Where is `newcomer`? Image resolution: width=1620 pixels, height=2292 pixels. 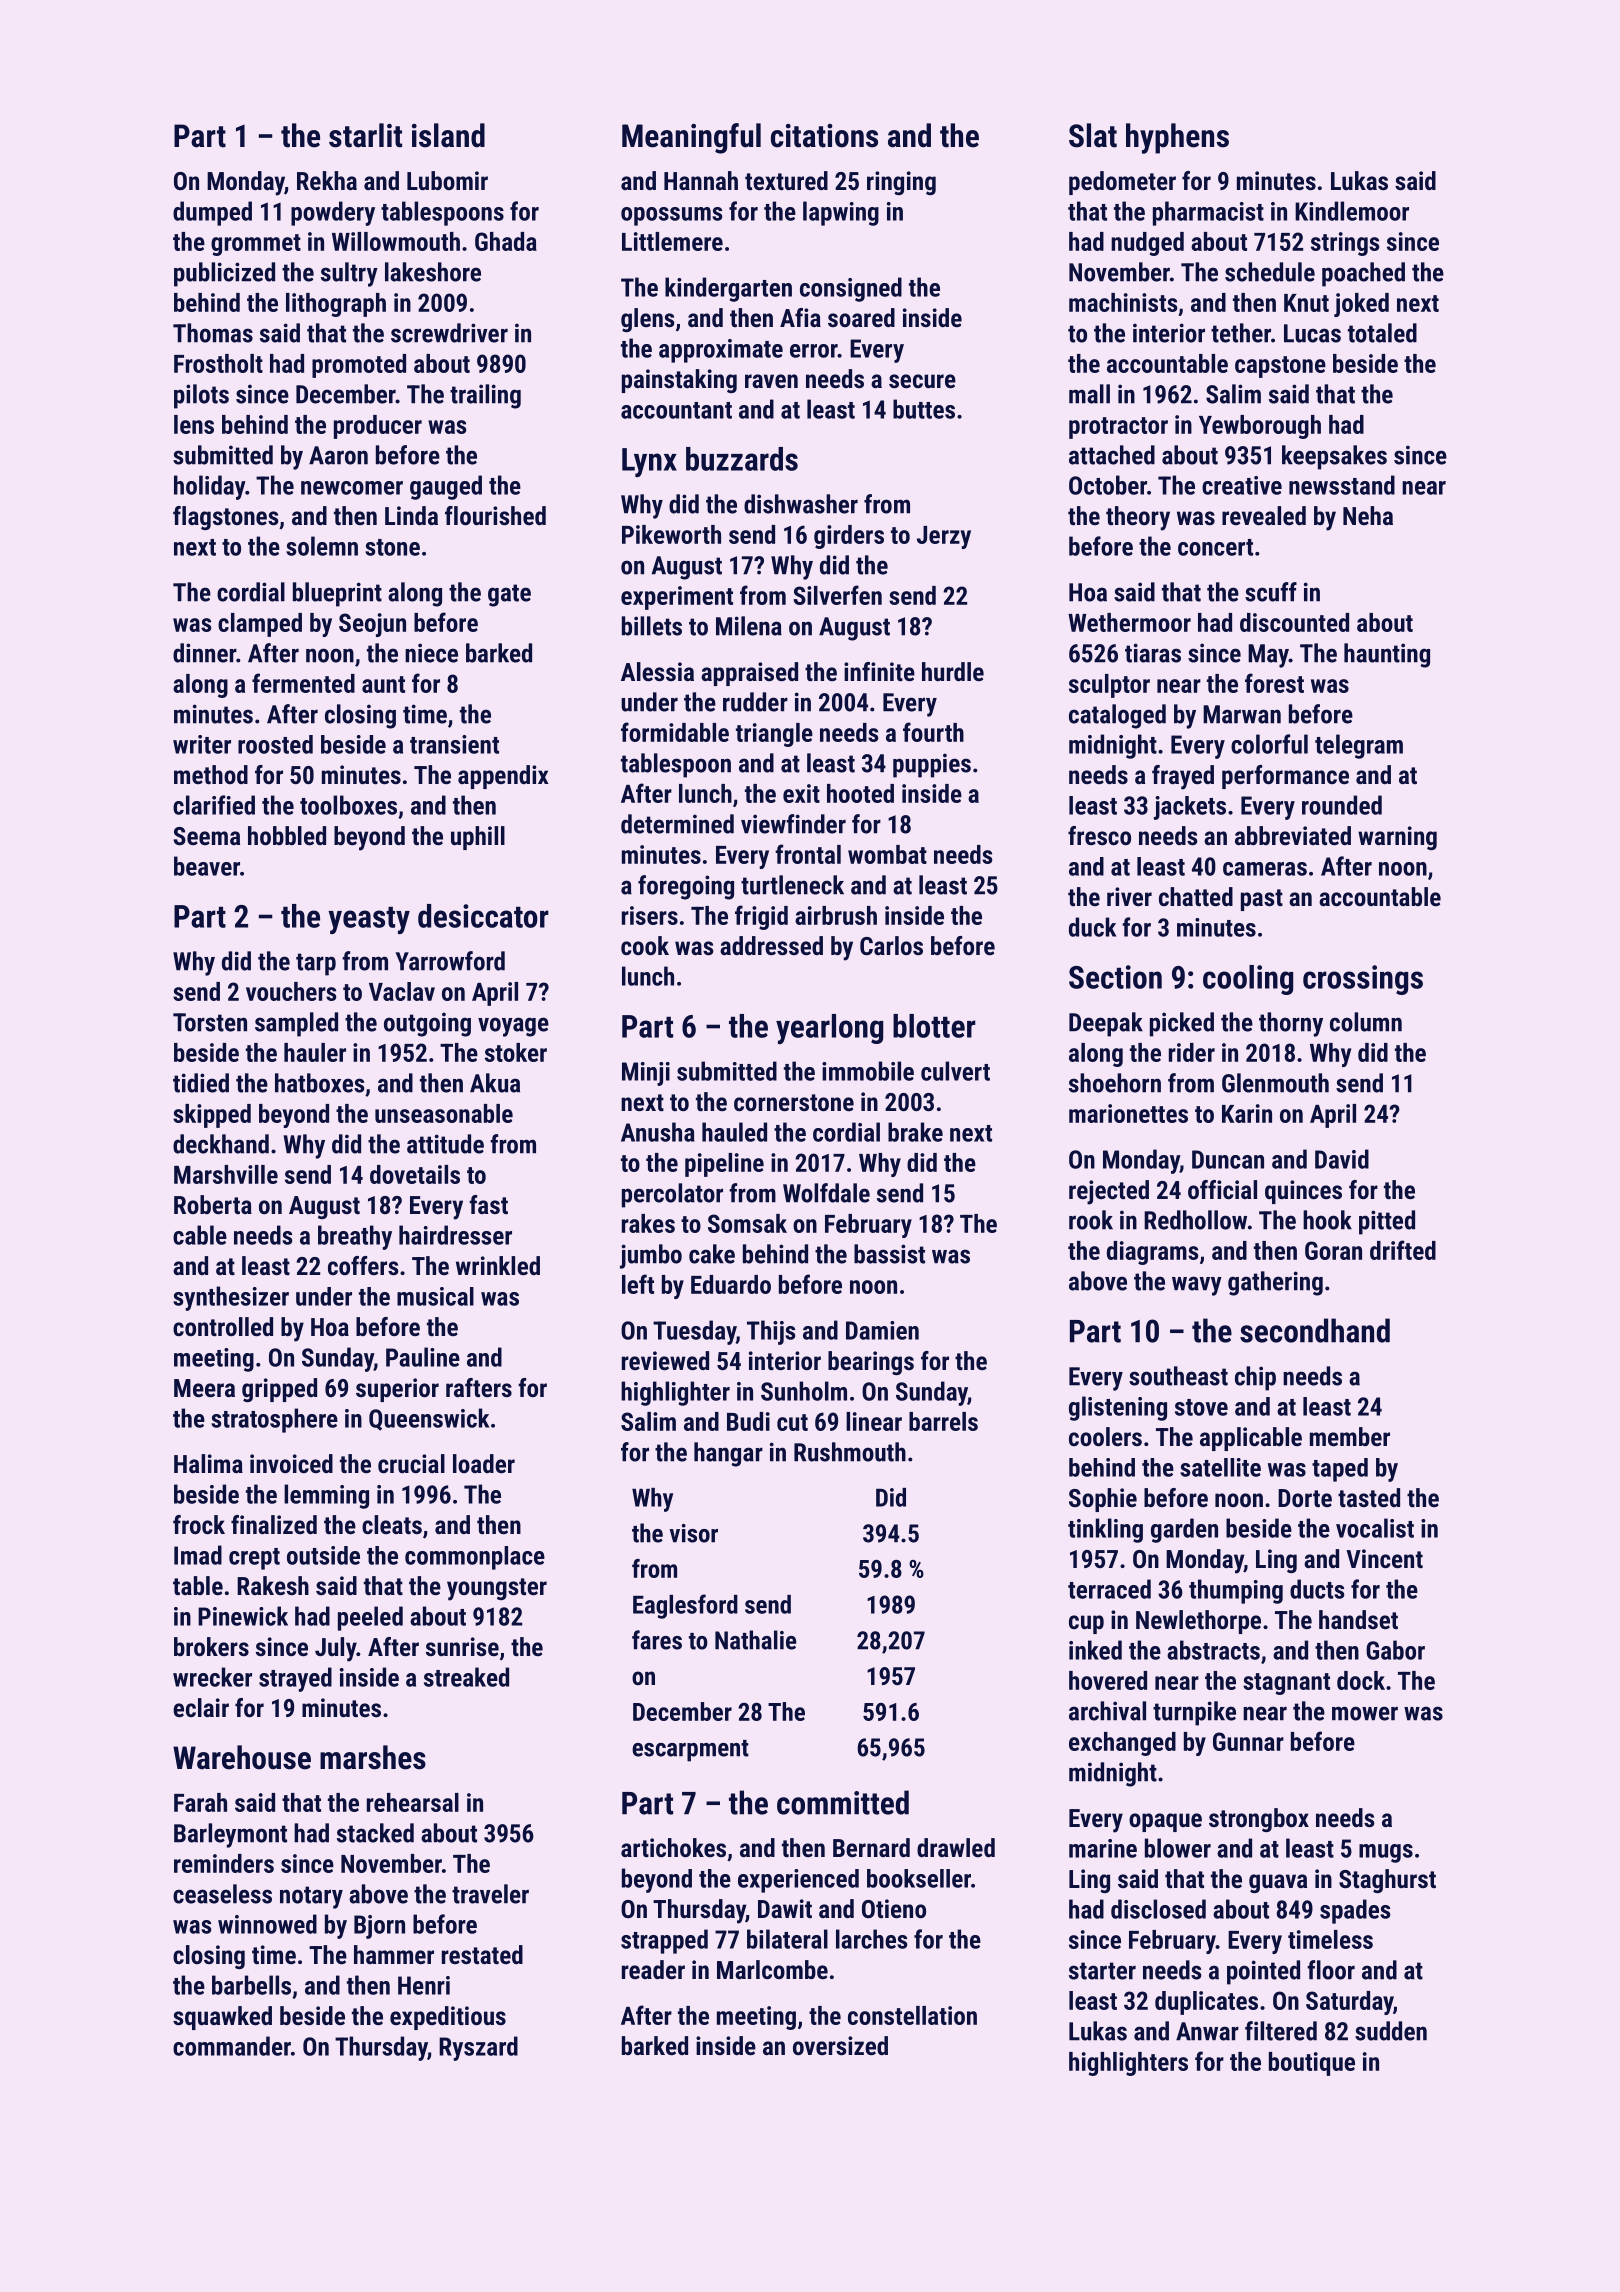 newcomer is located at coordinates (352, 488).
